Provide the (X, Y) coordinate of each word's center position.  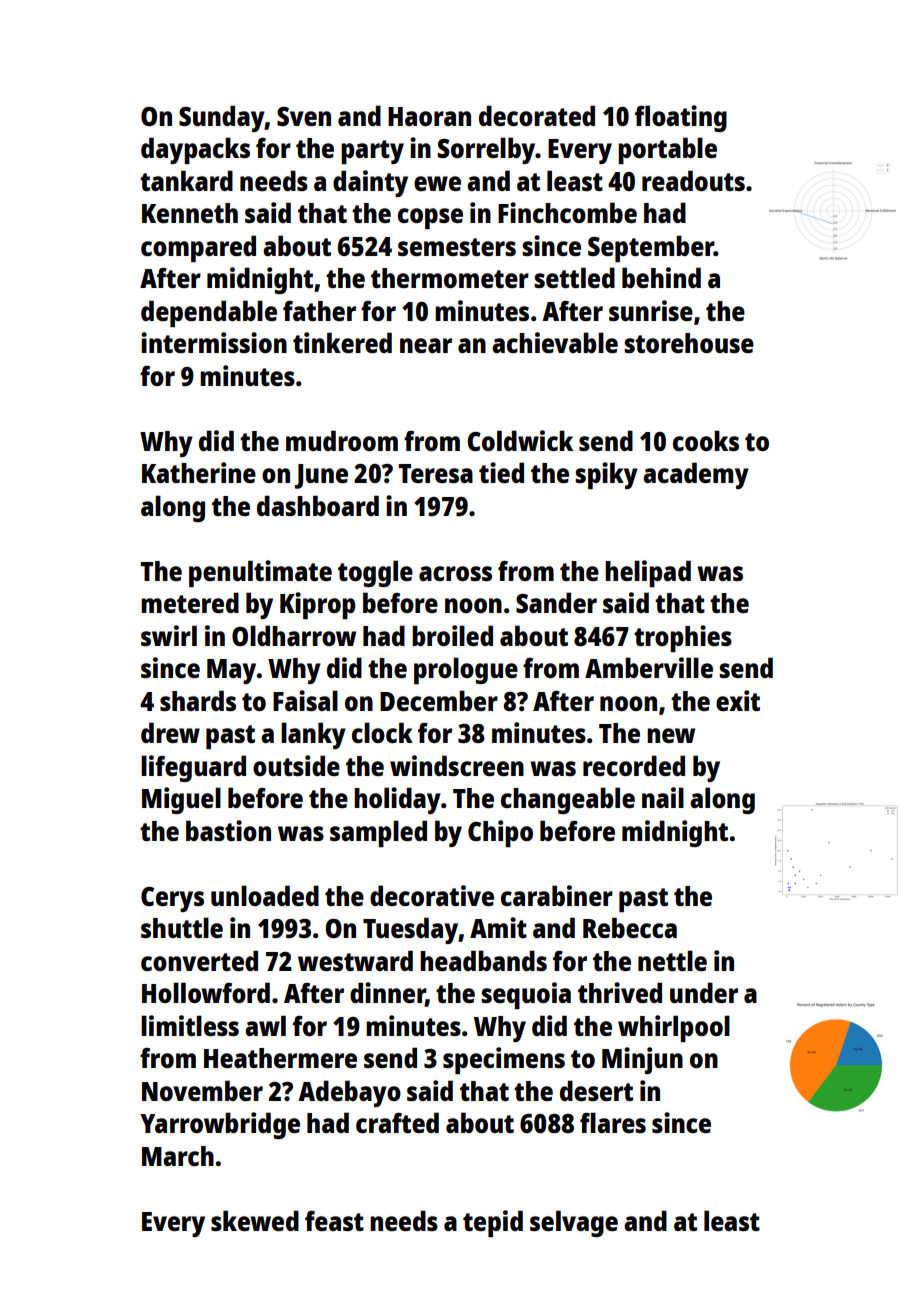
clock (382, 732)
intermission (214, 342)
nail (663, 797)
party (372, 152)
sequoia (526, 995)
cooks (706, 440)
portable (667, 150)
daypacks (195, 150)
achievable (555, 342)
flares (613, 1122)
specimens (504, 1060)
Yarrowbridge (220, 1125)
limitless (190, 1025)
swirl (169, 635)
